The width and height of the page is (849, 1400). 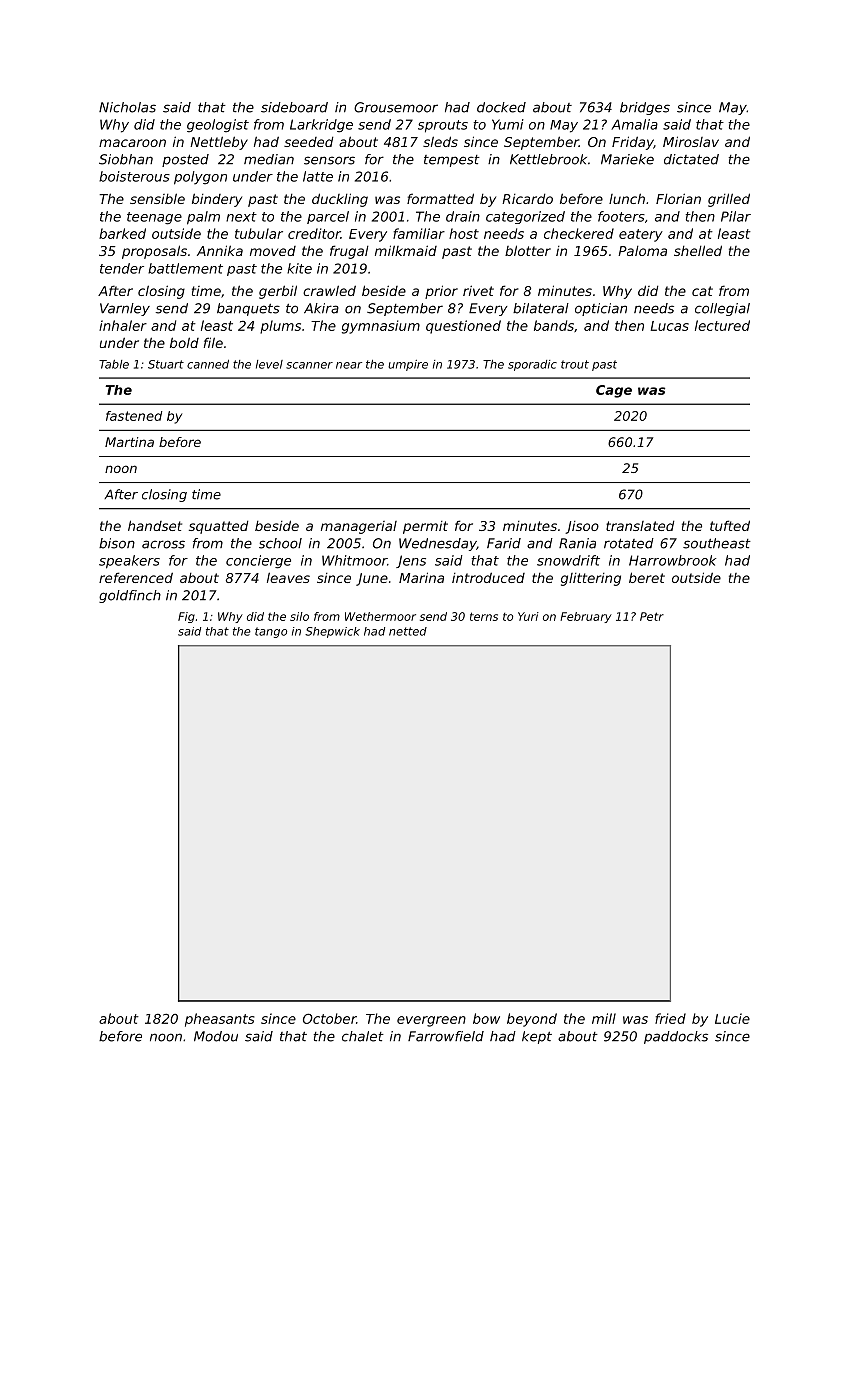 I want to click on sensible, so click(x=157, y=198).
